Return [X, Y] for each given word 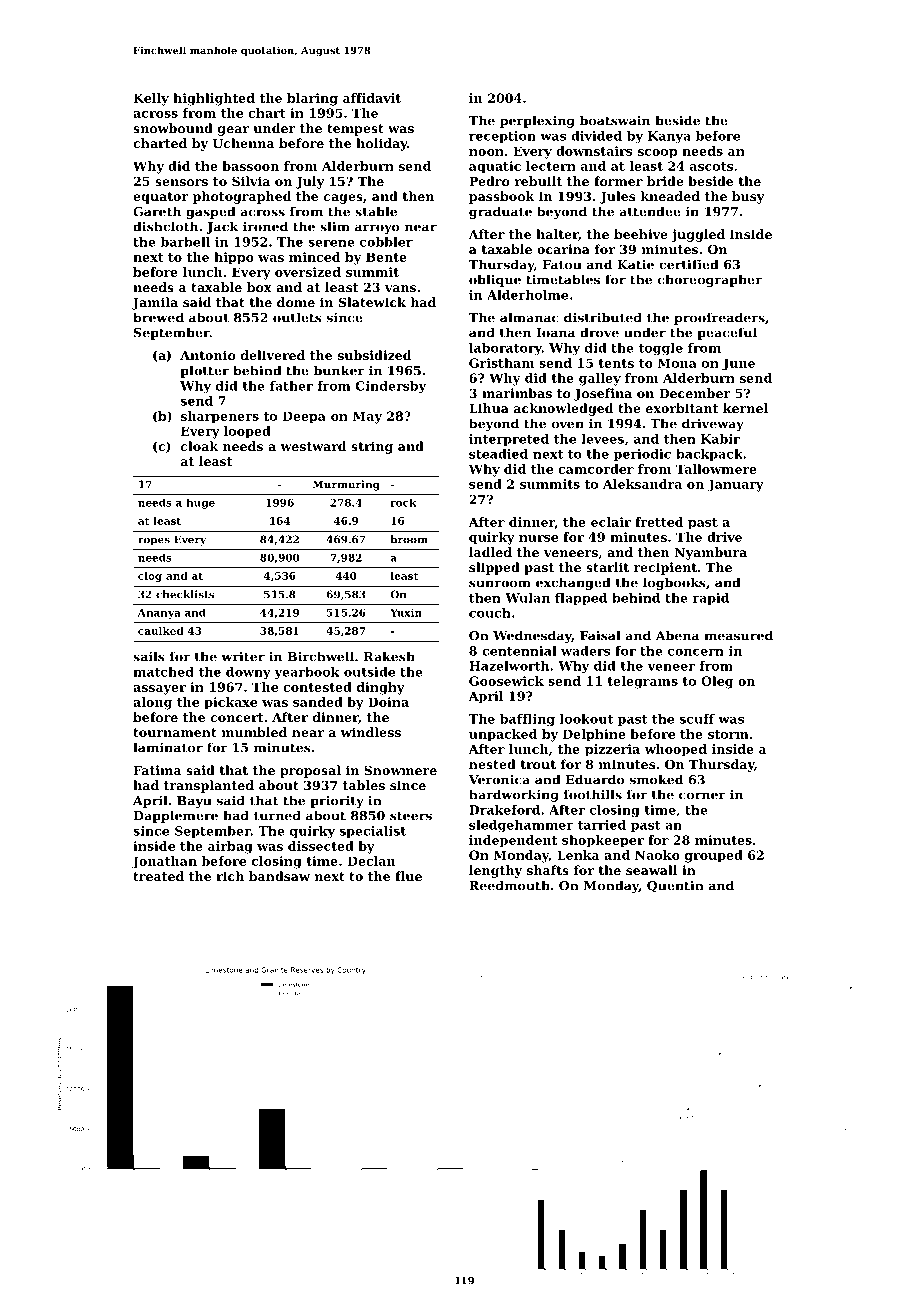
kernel [745, 408]
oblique [495, 280]
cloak [199, 446]
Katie [635, 265]
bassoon [250, 166]
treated [158, 876]
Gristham [501, 363]
